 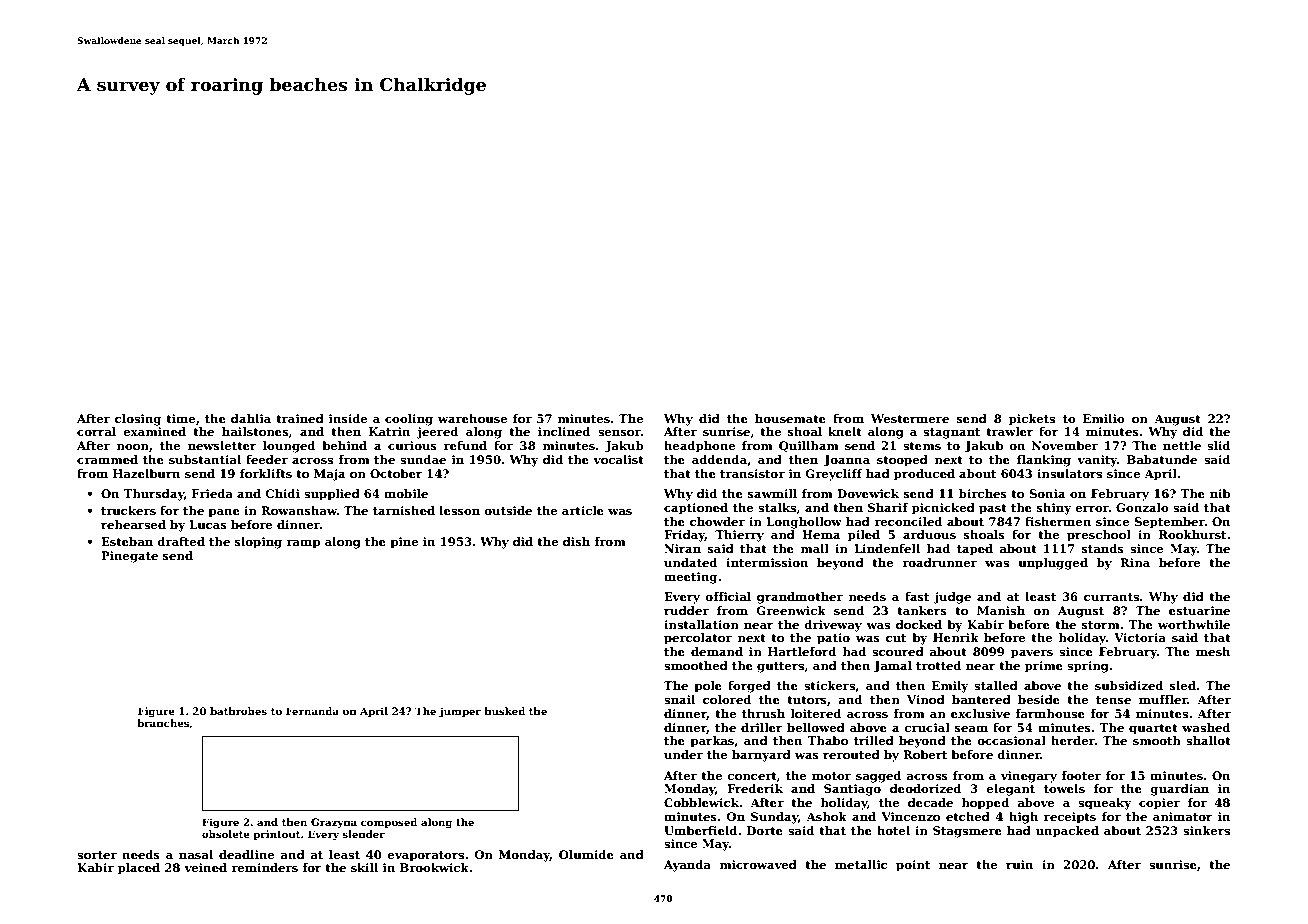 I want to click on forged, so click(x=749, y=687).
